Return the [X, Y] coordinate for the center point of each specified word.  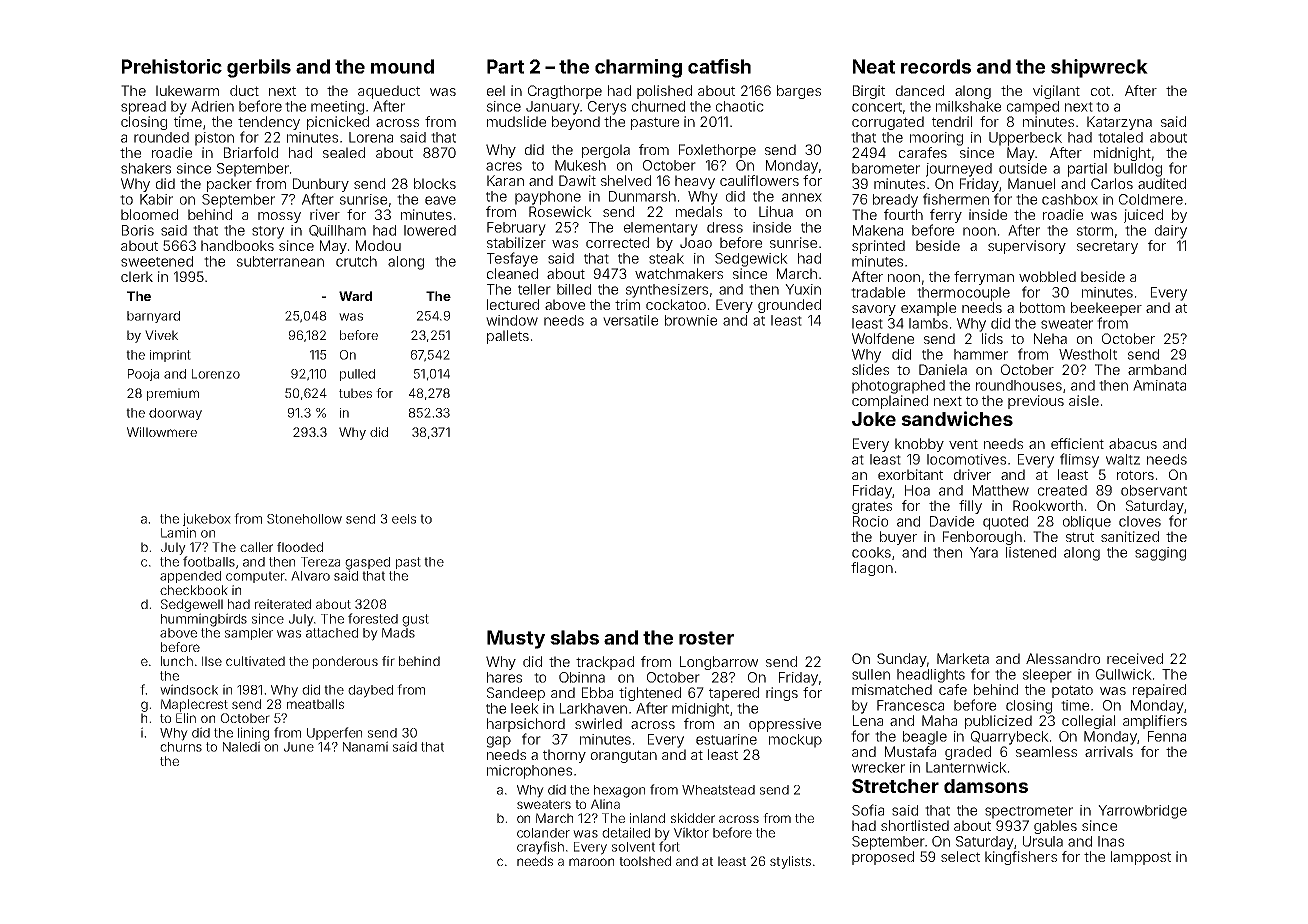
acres [504, 166]
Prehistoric [172, 66]
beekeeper [1106, 309]
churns [181, 747]
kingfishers [1021, 858]
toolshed [645, 861]
